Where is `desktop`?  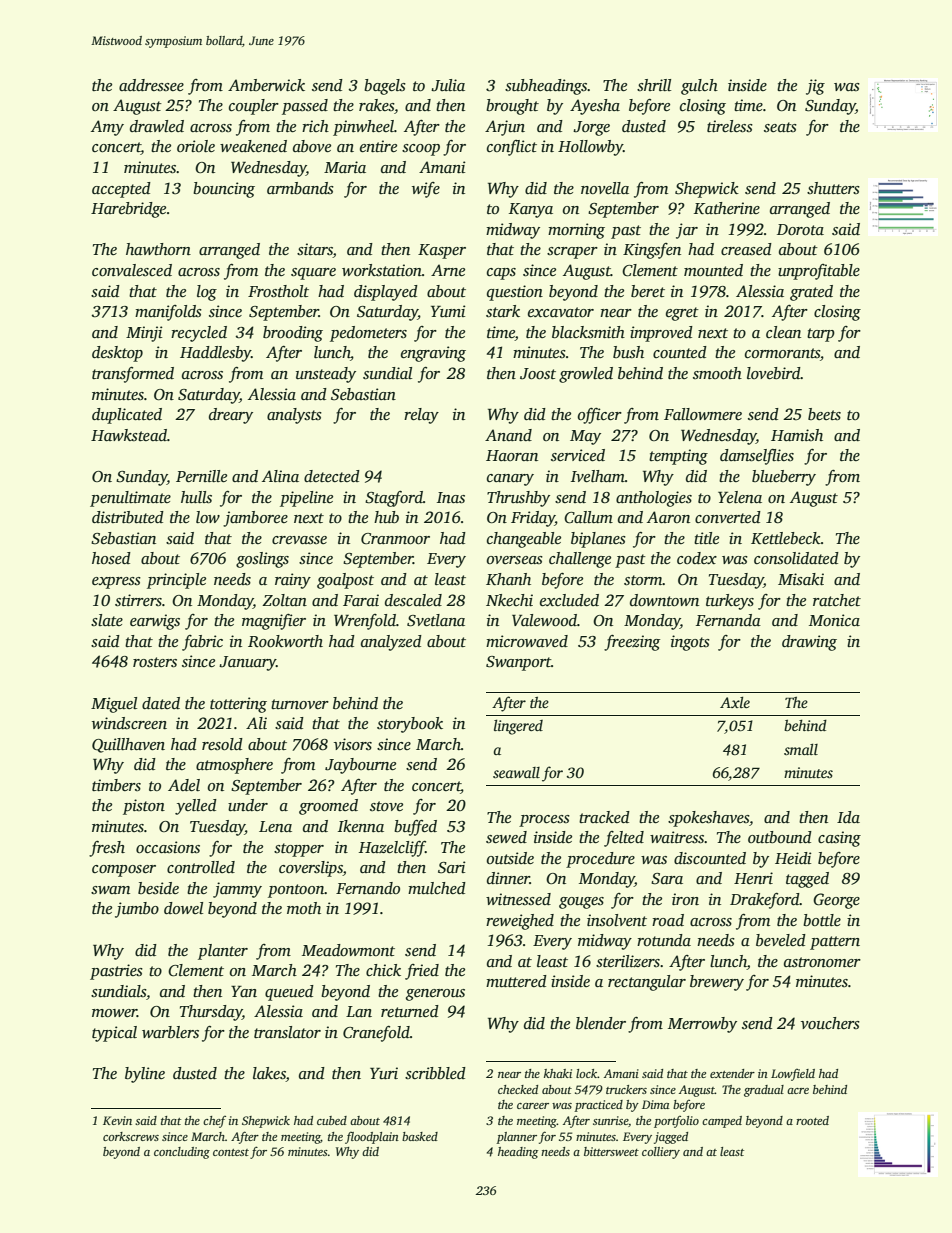 desktop is located at coordinates (117, 354).
